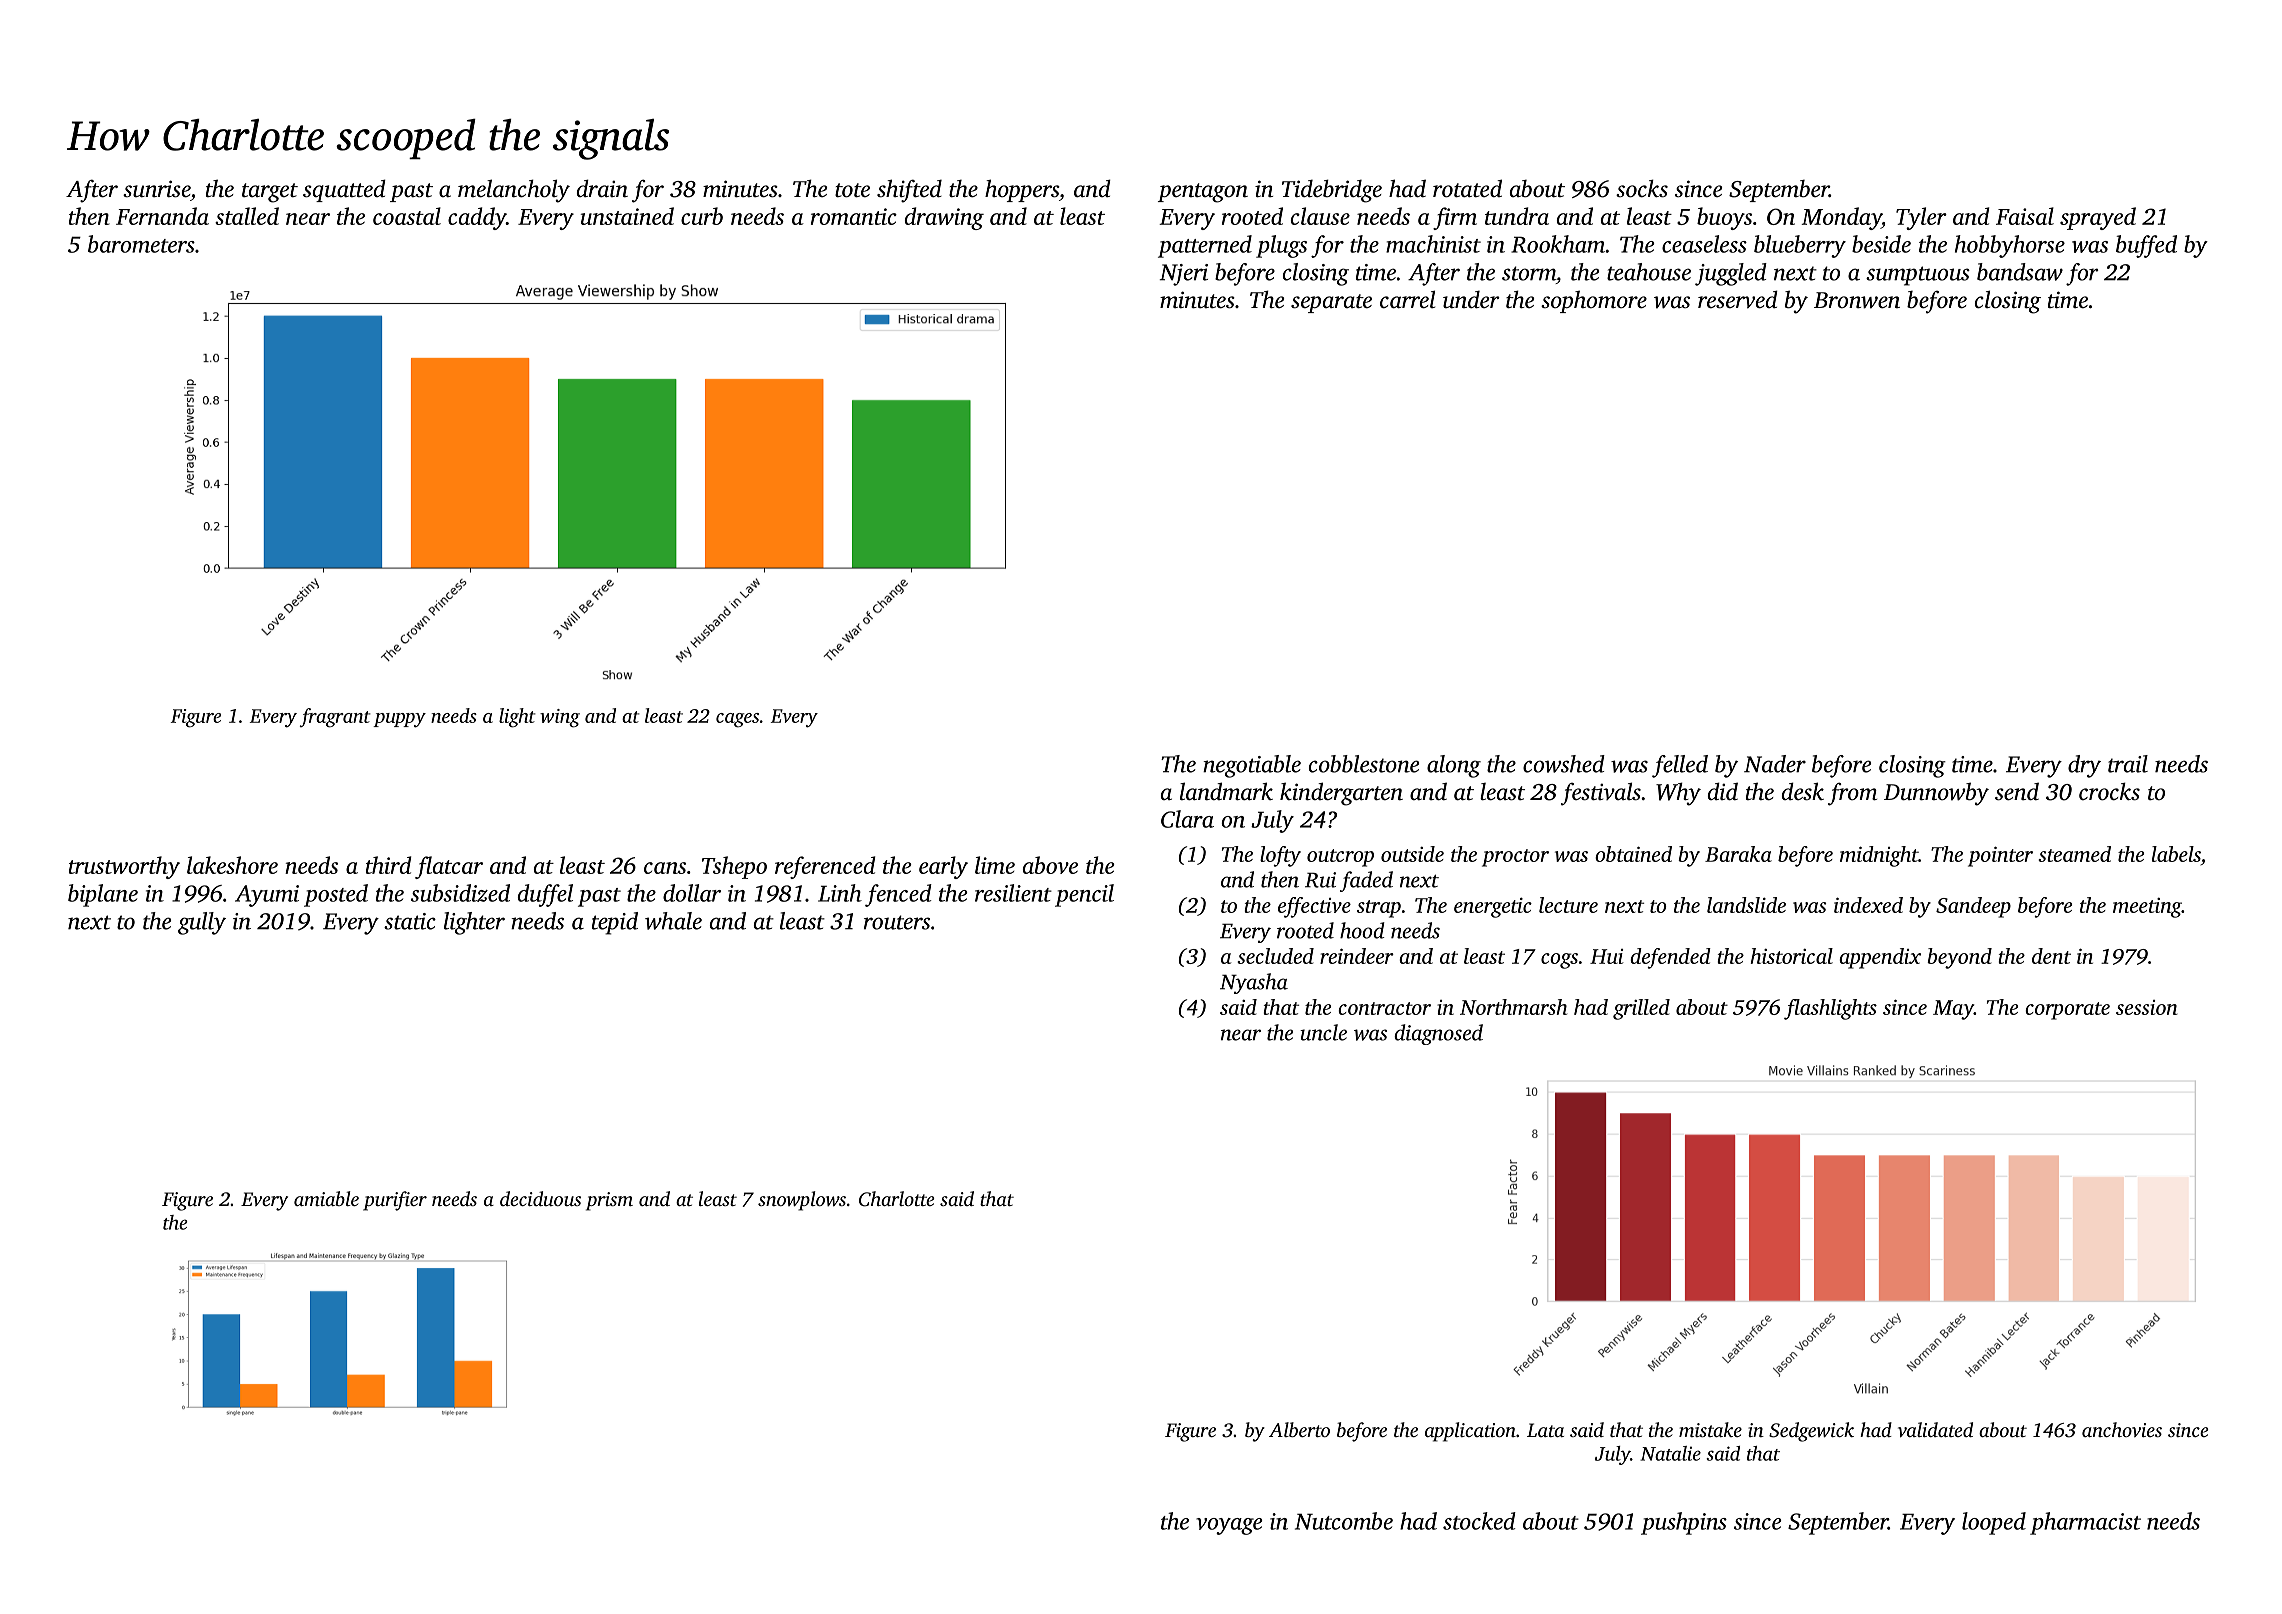 This screenshot has width=2282, height=1614. Describe the element at coordinates (1479, 1521) in the screenshot. I see `stocked` at that location.
